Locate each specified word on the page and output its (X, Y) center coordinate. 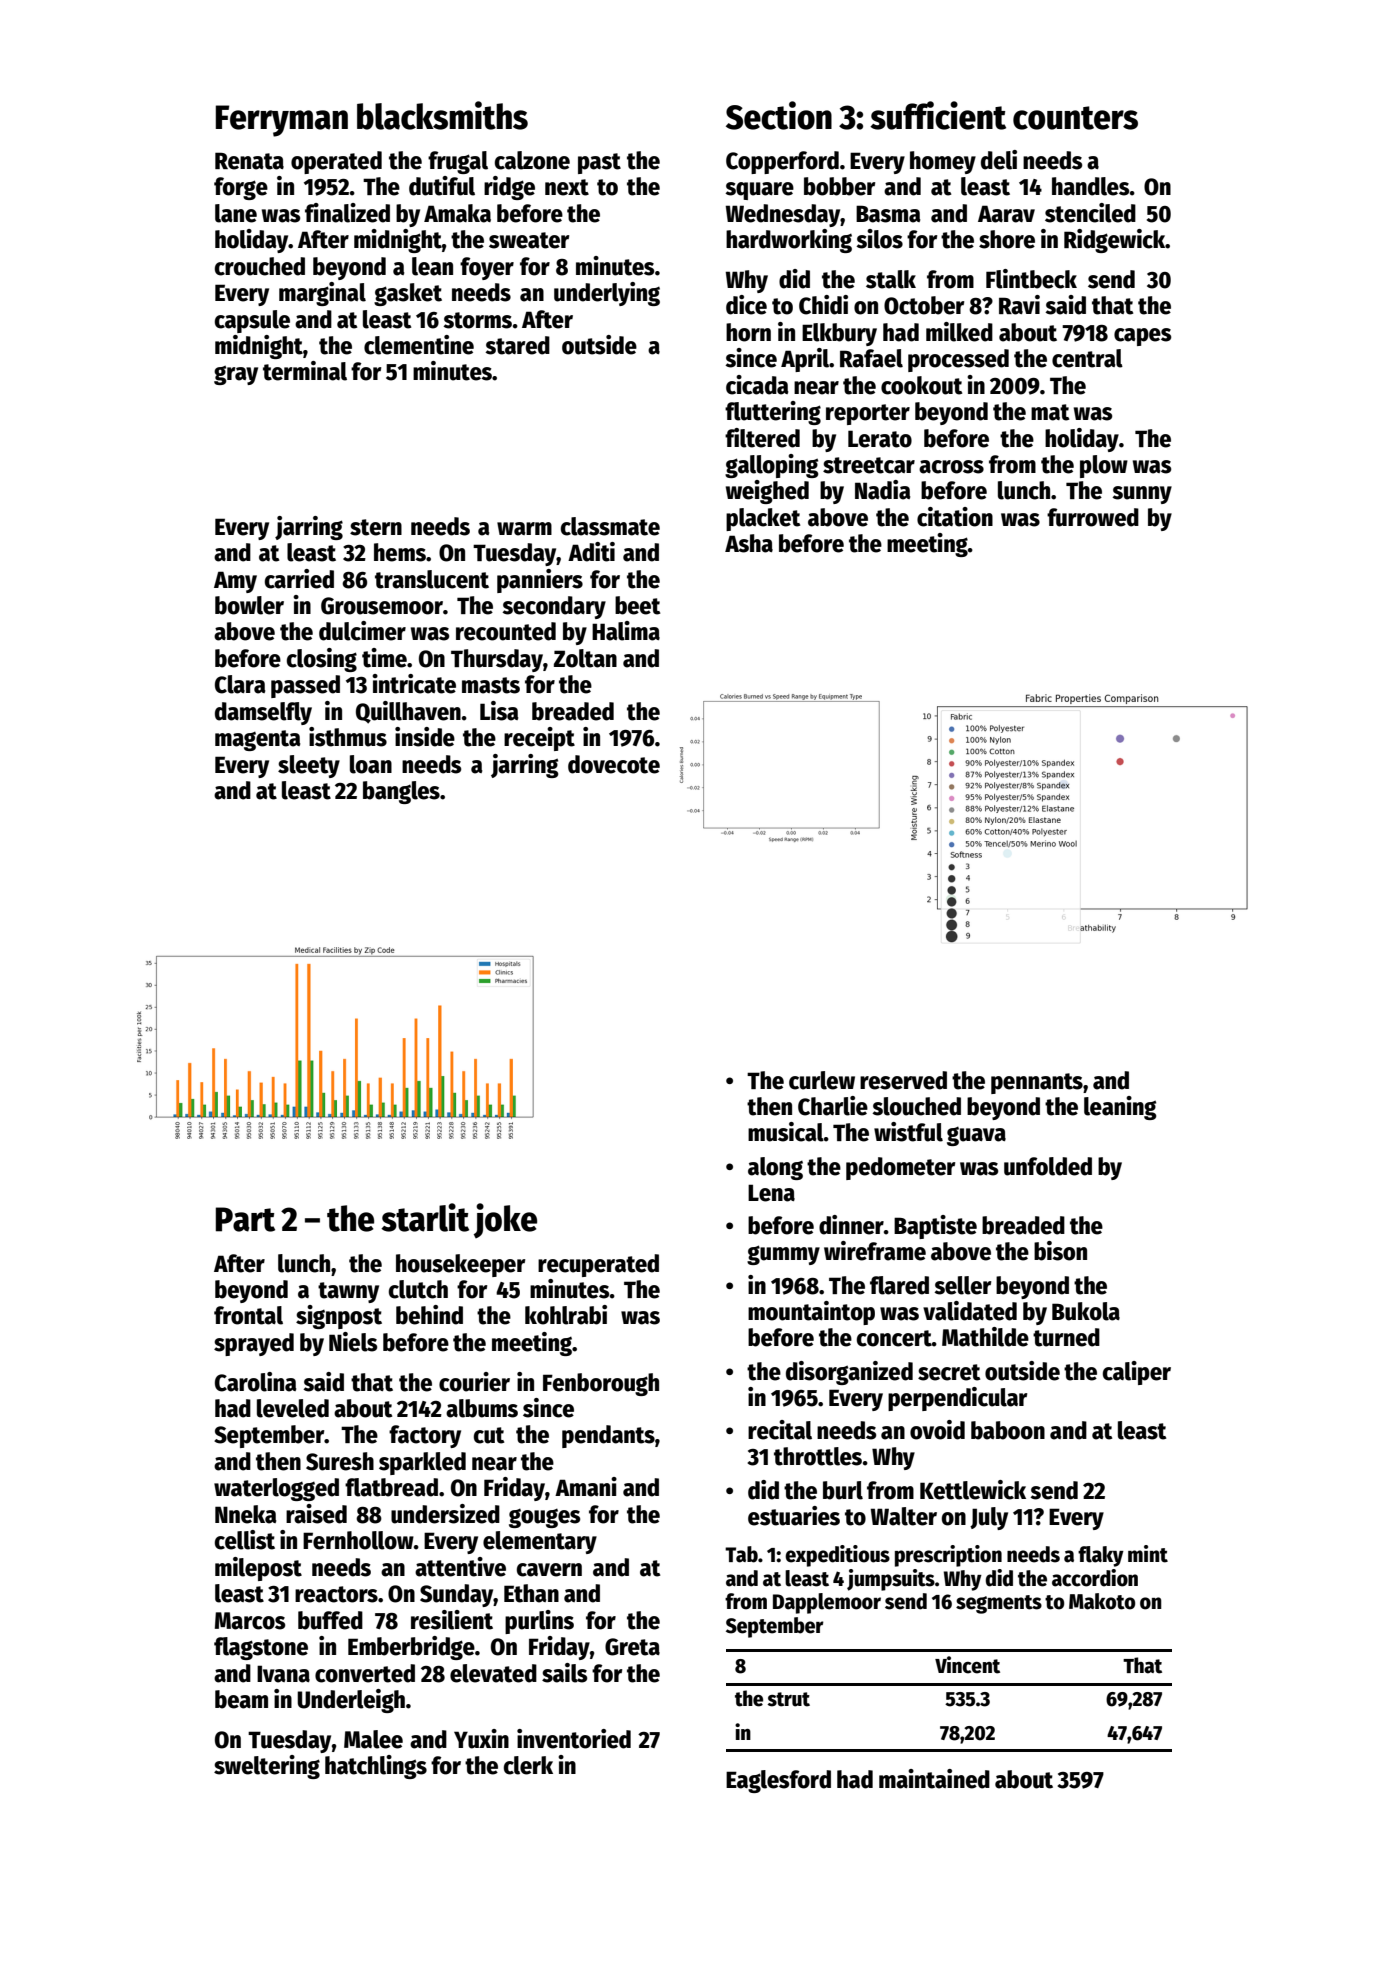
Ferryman (282, 121)
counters (1075, 118)
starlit (425, 1217)
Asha (749, 543)
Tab (741, 1554)
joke (505, 1220)
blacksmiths (442, 115)
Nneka (246, 1514)
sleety (309, 766)
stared (517, 345)
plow (1104, 466)
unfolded (1048, 1166)
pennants (1037, 1083)
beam (241, 1699)
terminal (305, 371)
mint (1148, 1554)
